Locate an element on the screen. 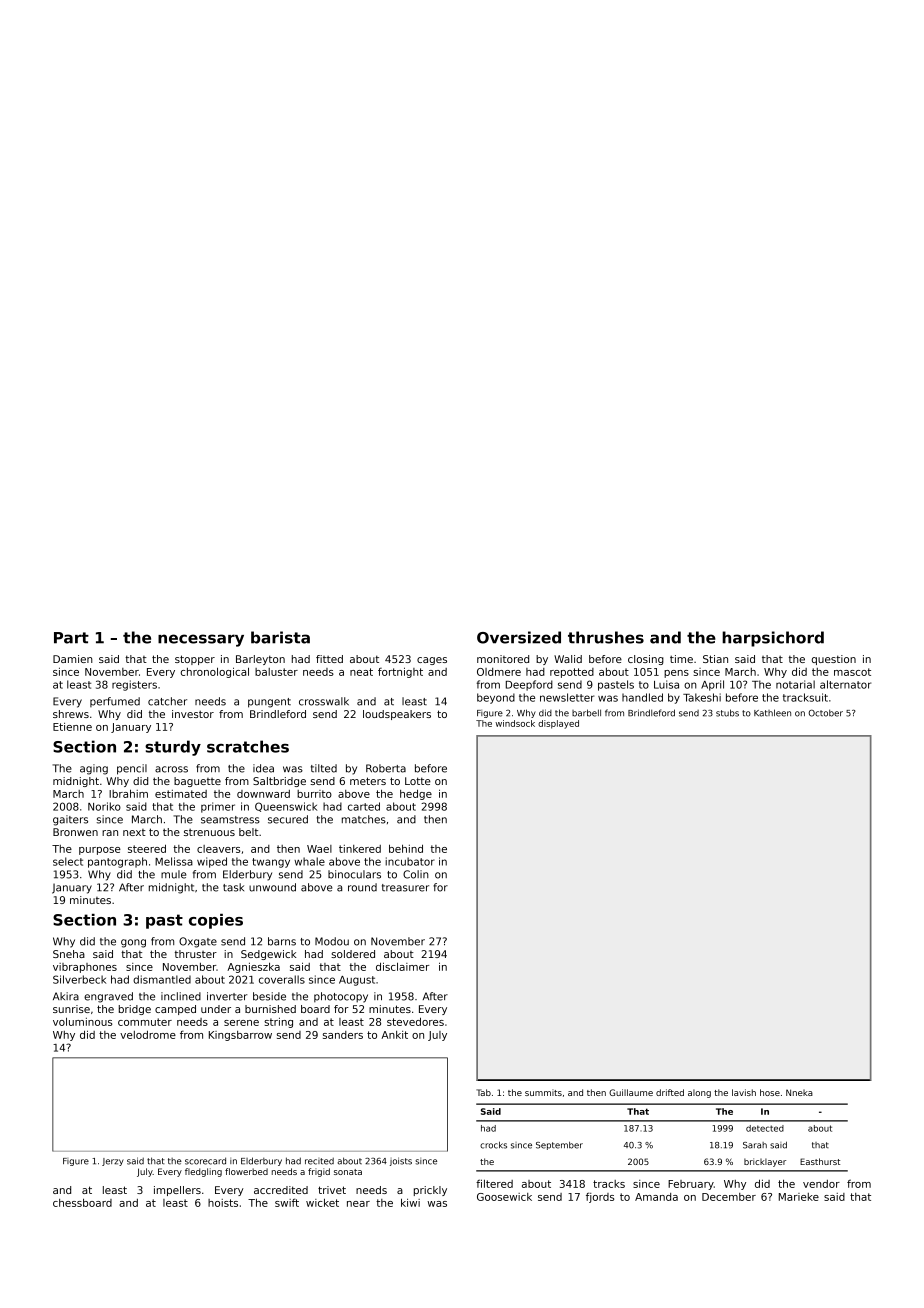  gong is located at coordinates (133, 943).
